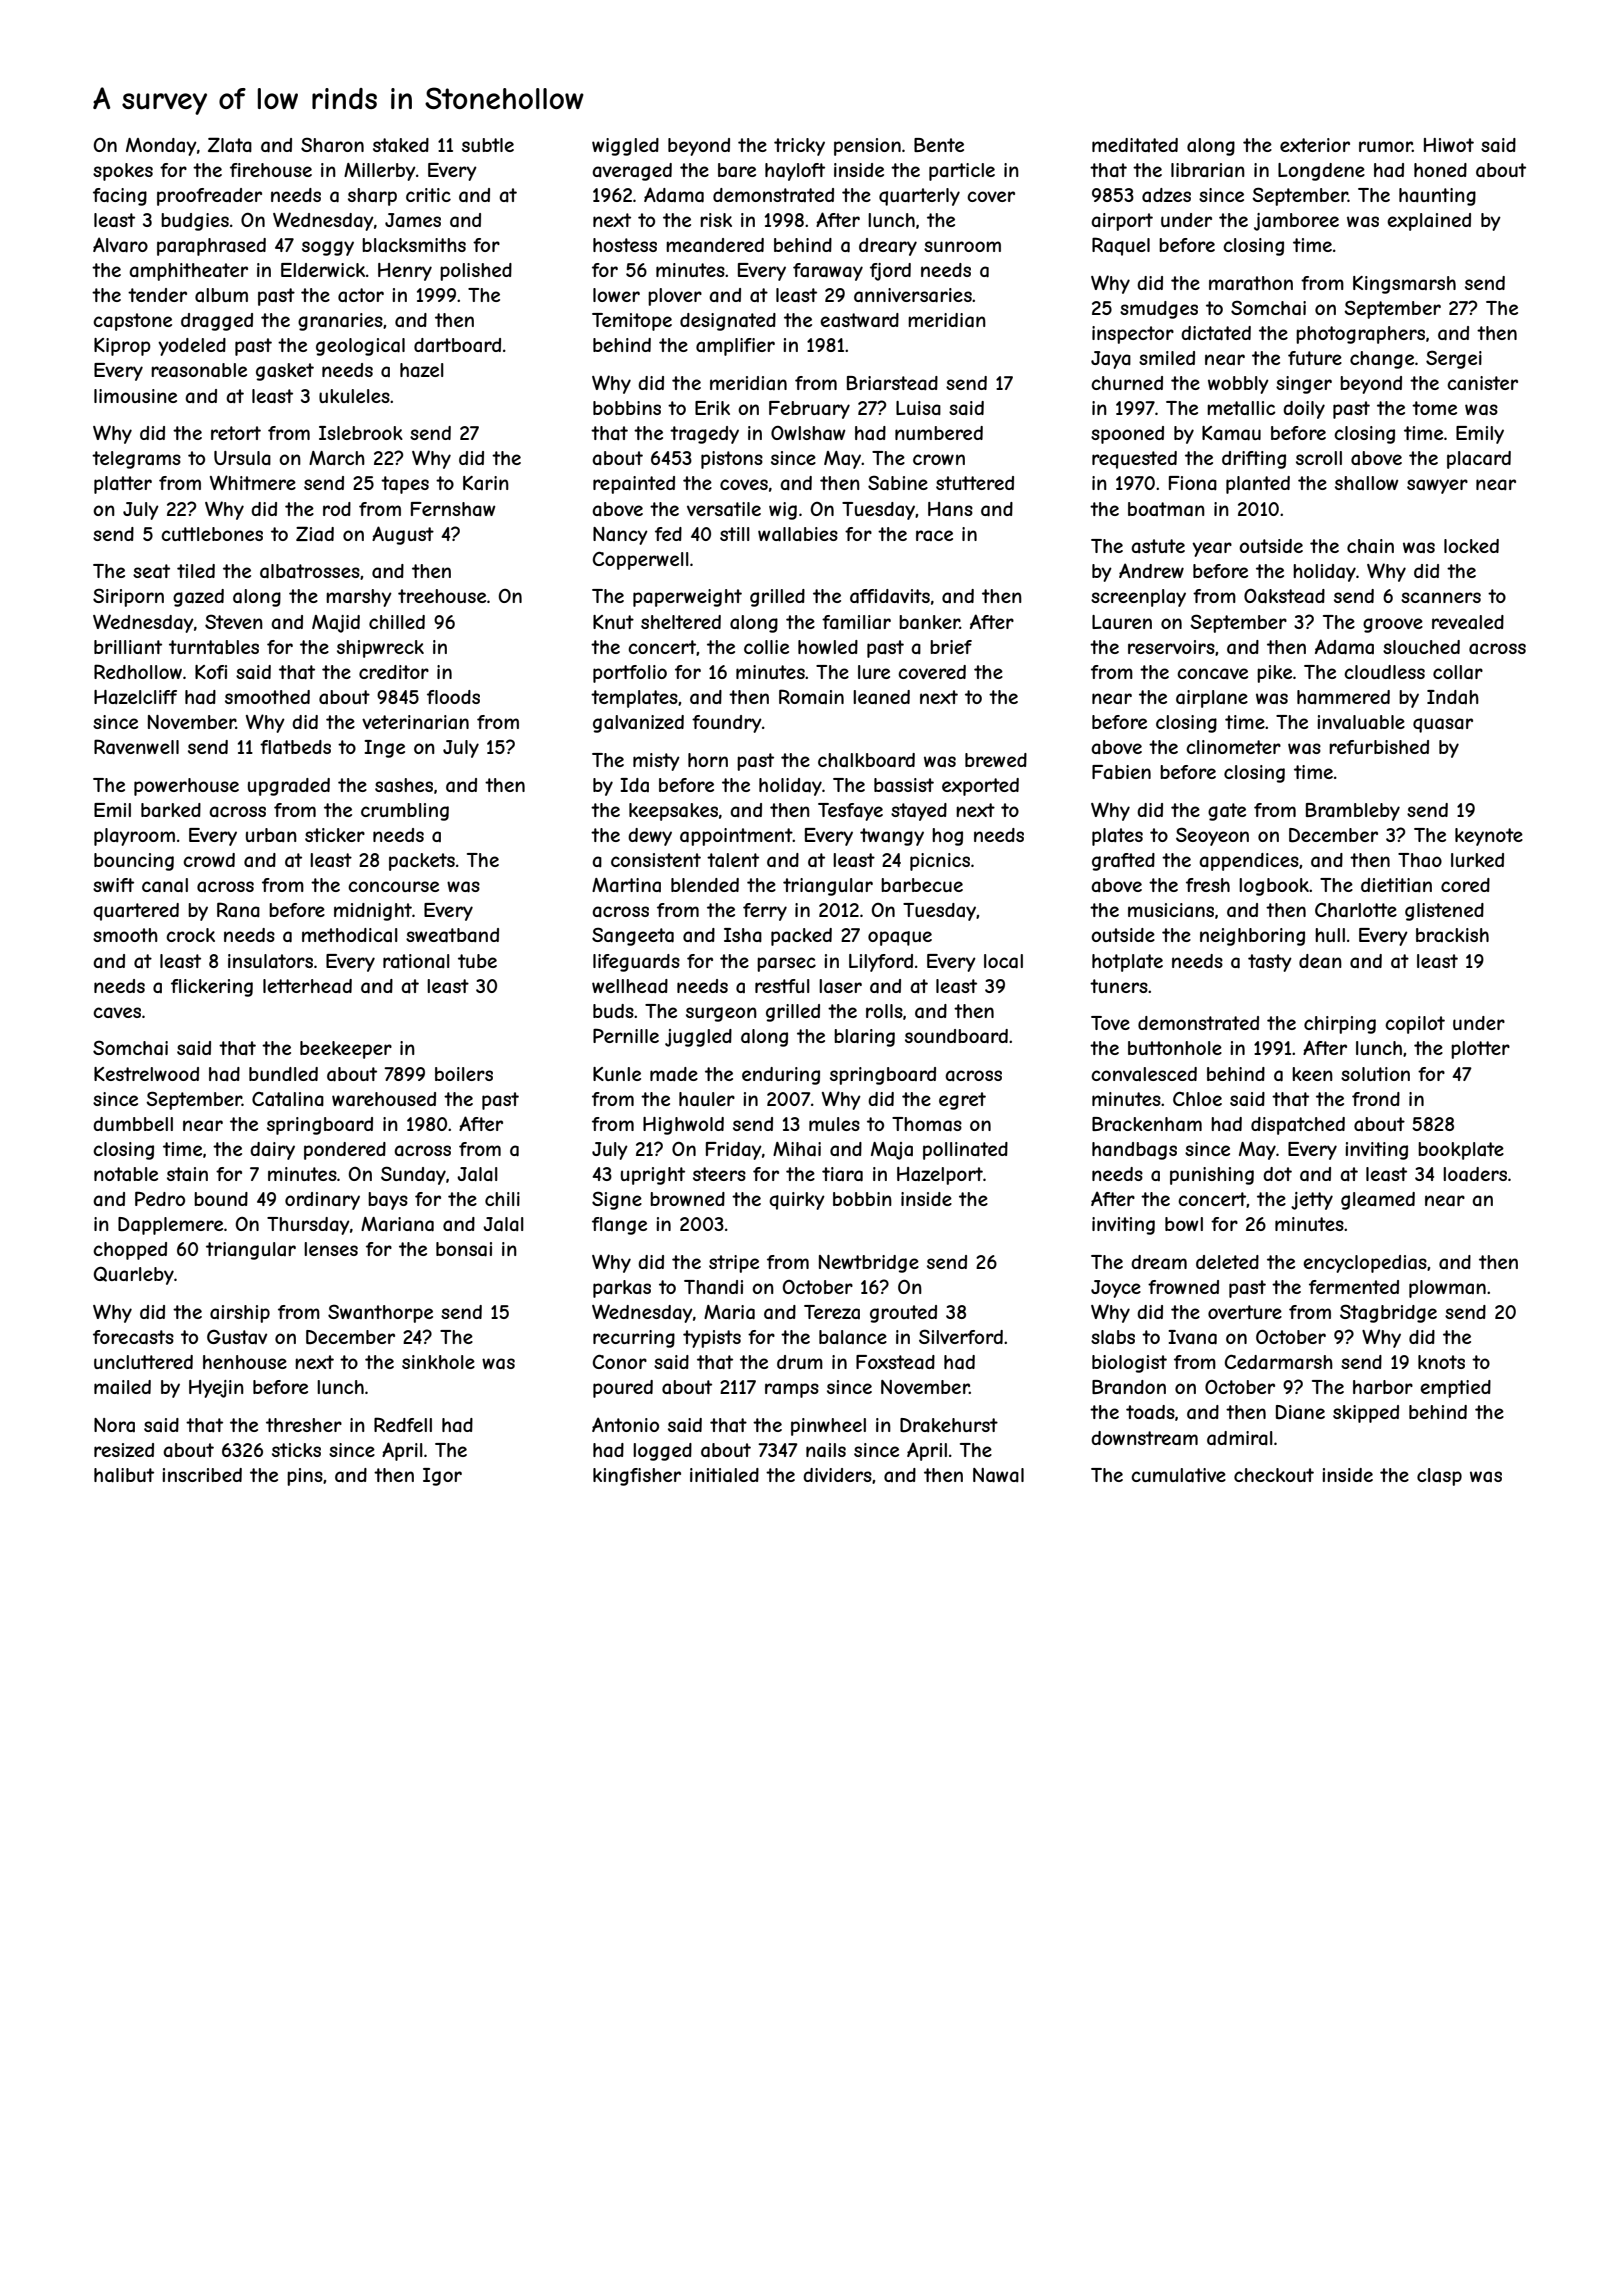 Image resolution: width=1620 pixels, height=2292 pixels. What do you see at coordinates (401, 145) in the screenshot?
I see `staked` at bounding box center [401, 145].
